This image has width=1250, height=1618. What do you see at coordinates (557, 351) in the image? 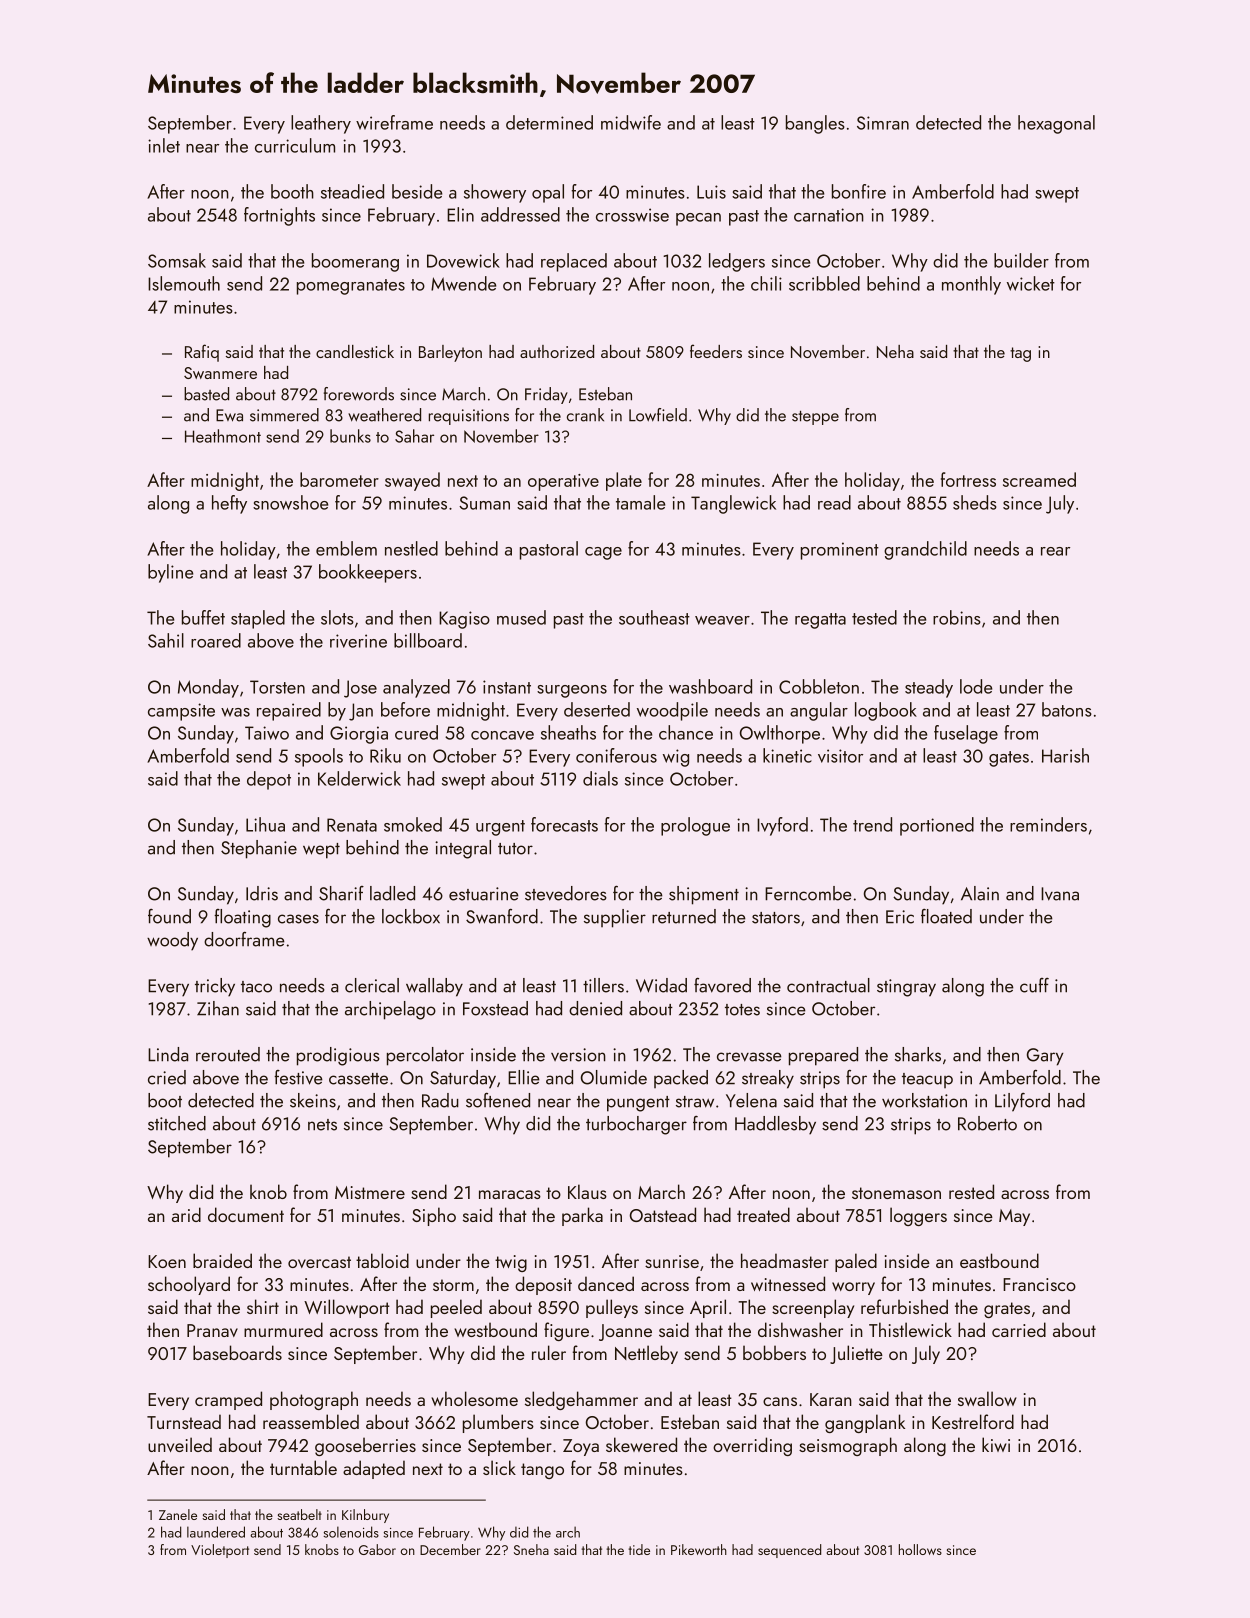
I see `authorized` at bounding box center [557, 351].
